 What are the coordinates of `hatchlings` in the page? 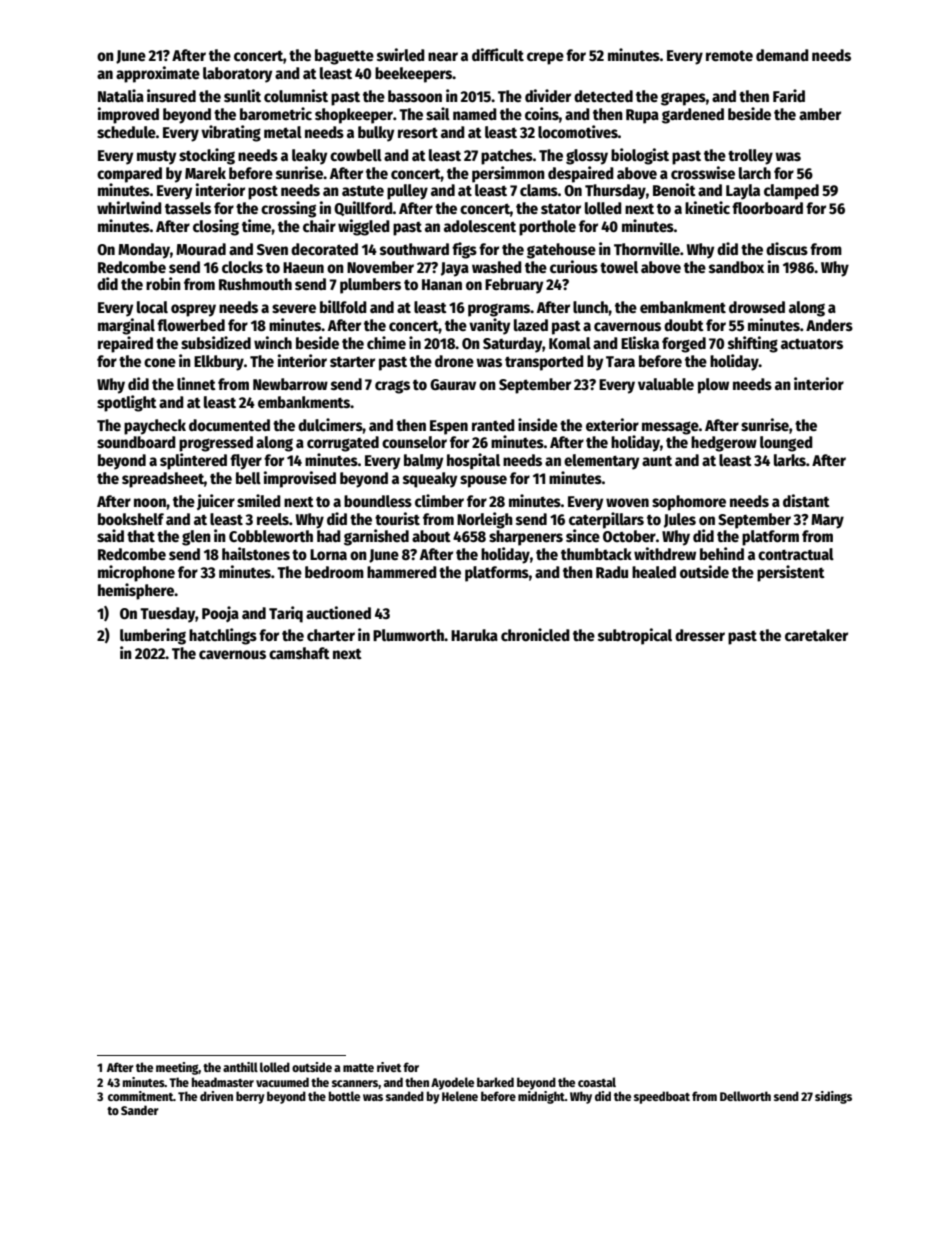 It's located at (223, 636).
